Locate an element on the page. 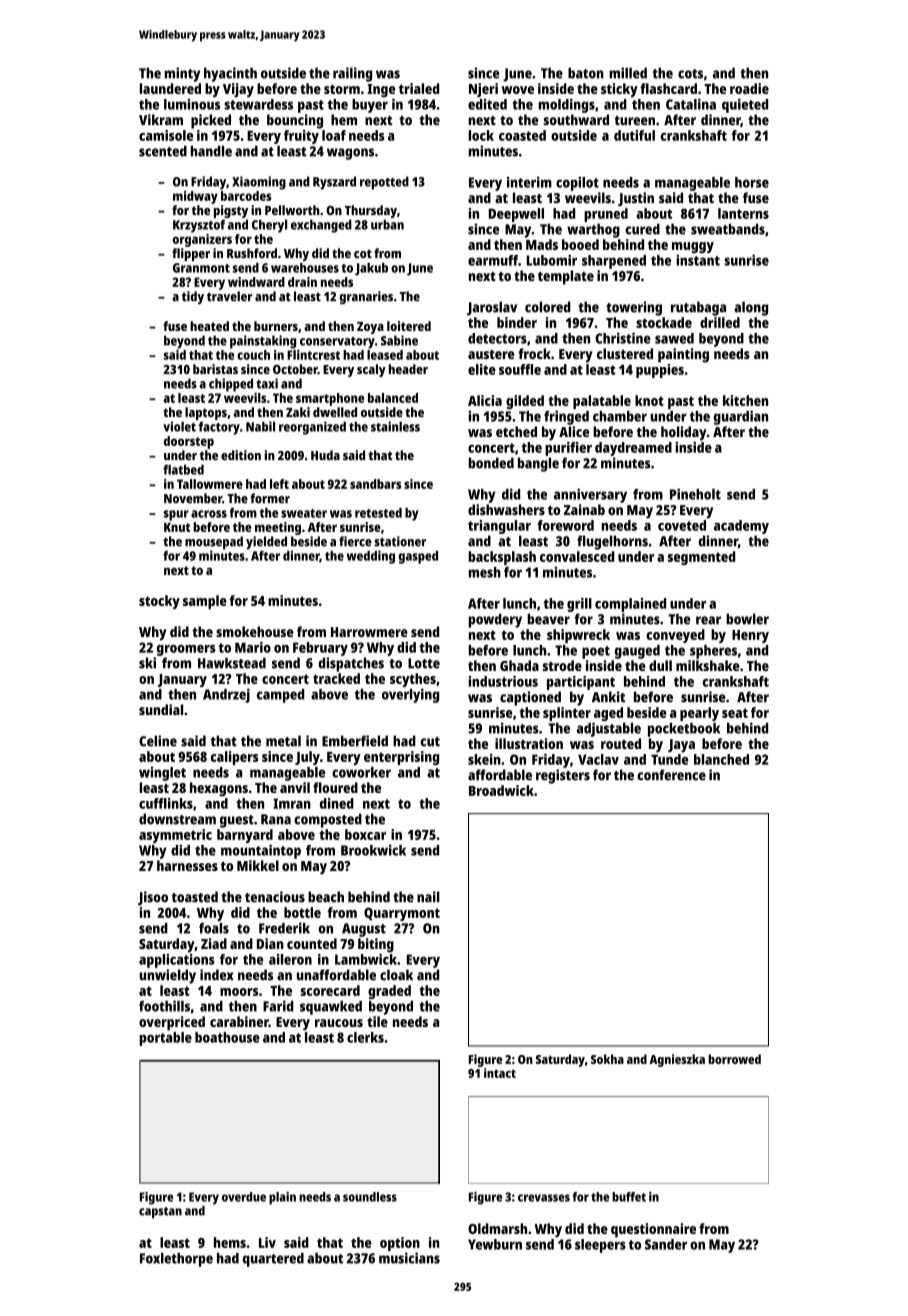 This page has width=908, height=1316. Oldmarsh is located at coordinates (497, 1228).
